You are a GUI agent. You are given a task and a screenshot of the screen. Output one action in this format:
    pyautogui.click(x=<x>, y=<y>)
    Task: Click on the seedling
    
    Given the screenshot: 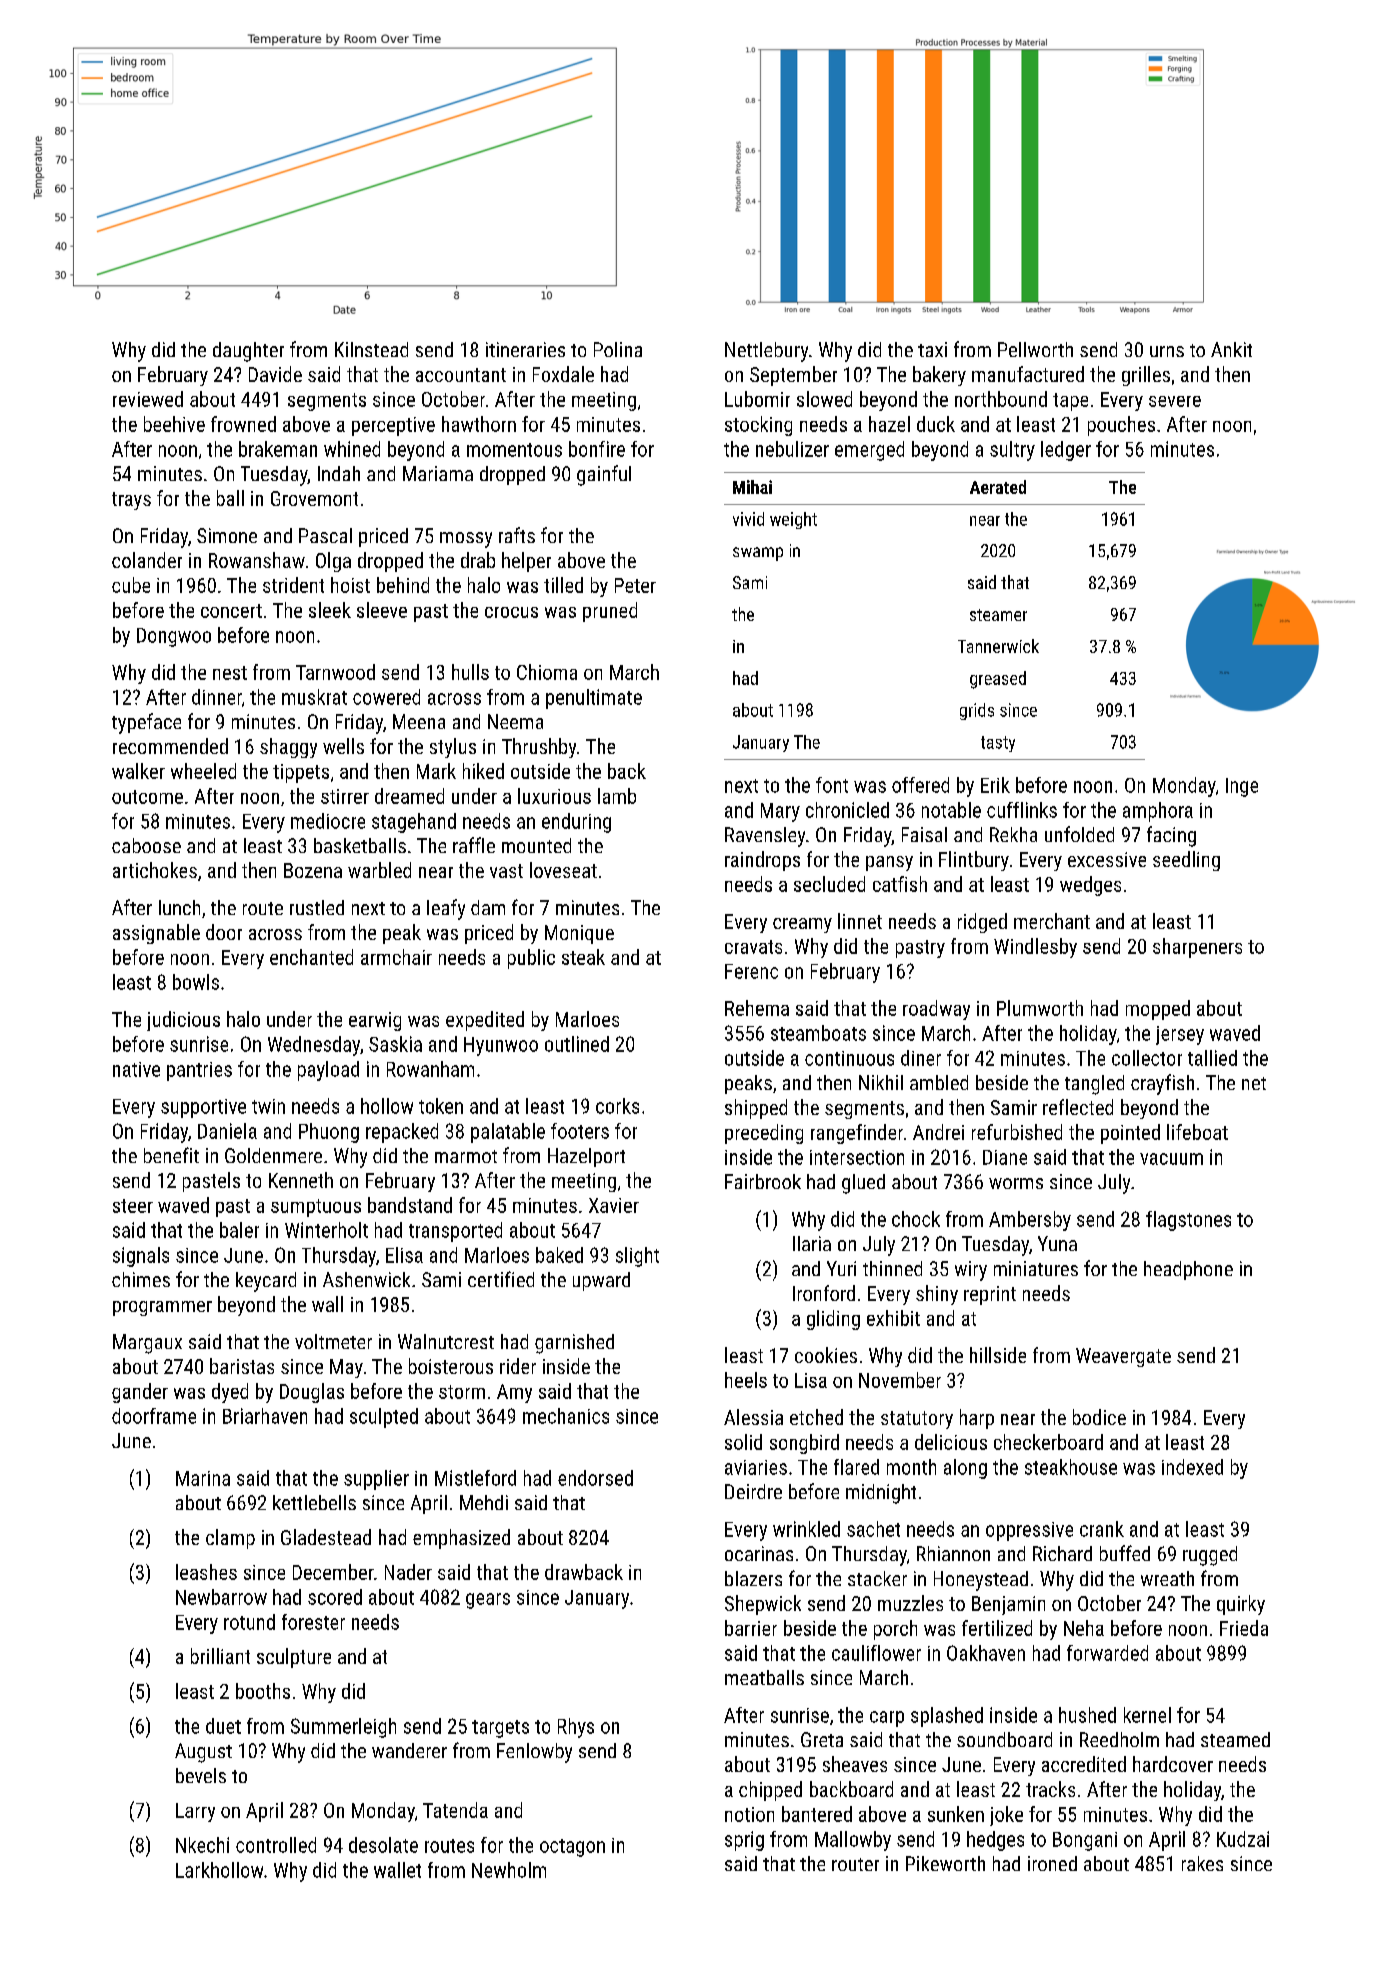 What is the action you would take?
    pyautogui.click(x=1186, y=861)
